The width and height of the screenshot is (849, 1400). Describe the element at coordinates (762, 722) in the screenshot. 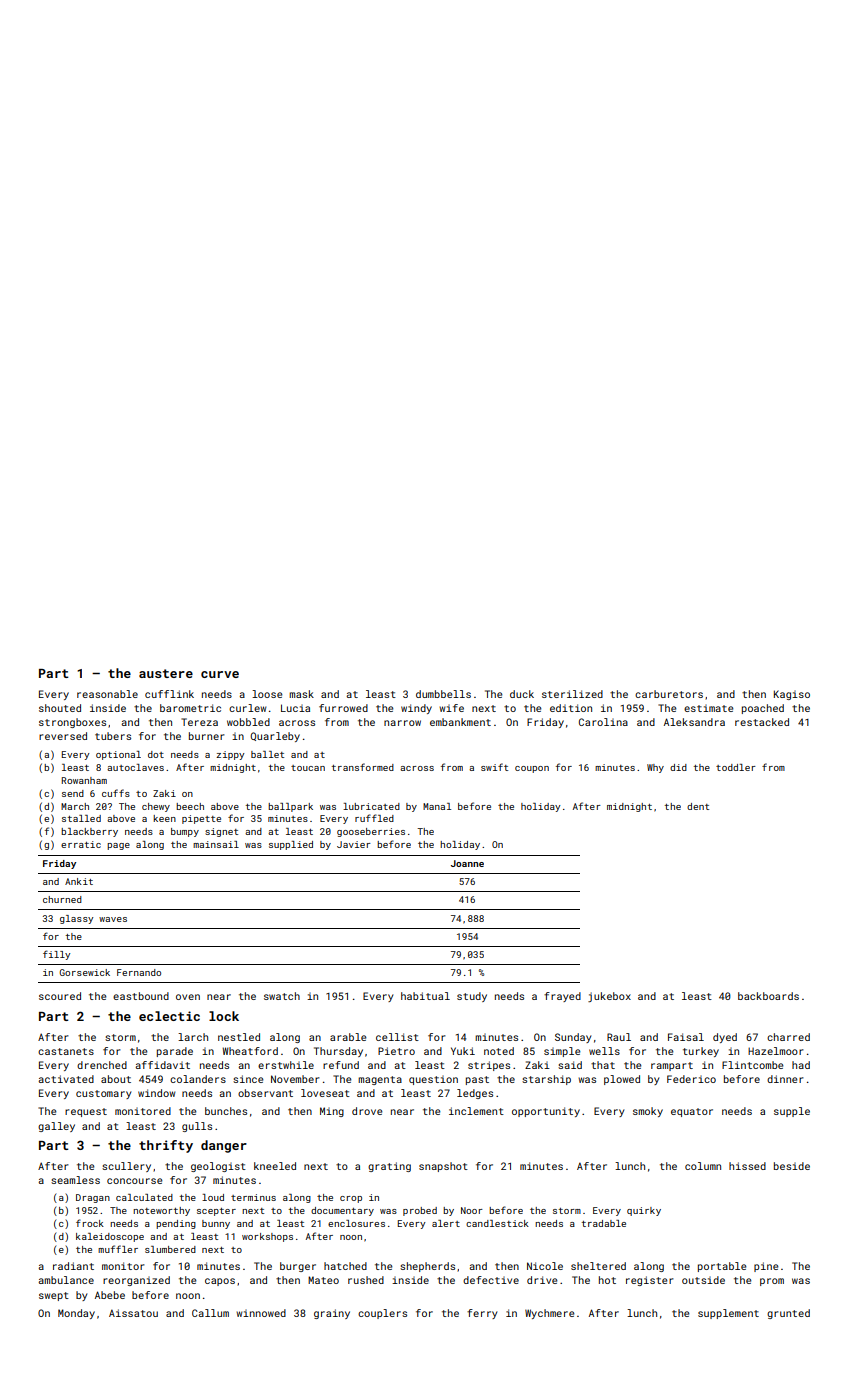

I see `restacked` at that location.
